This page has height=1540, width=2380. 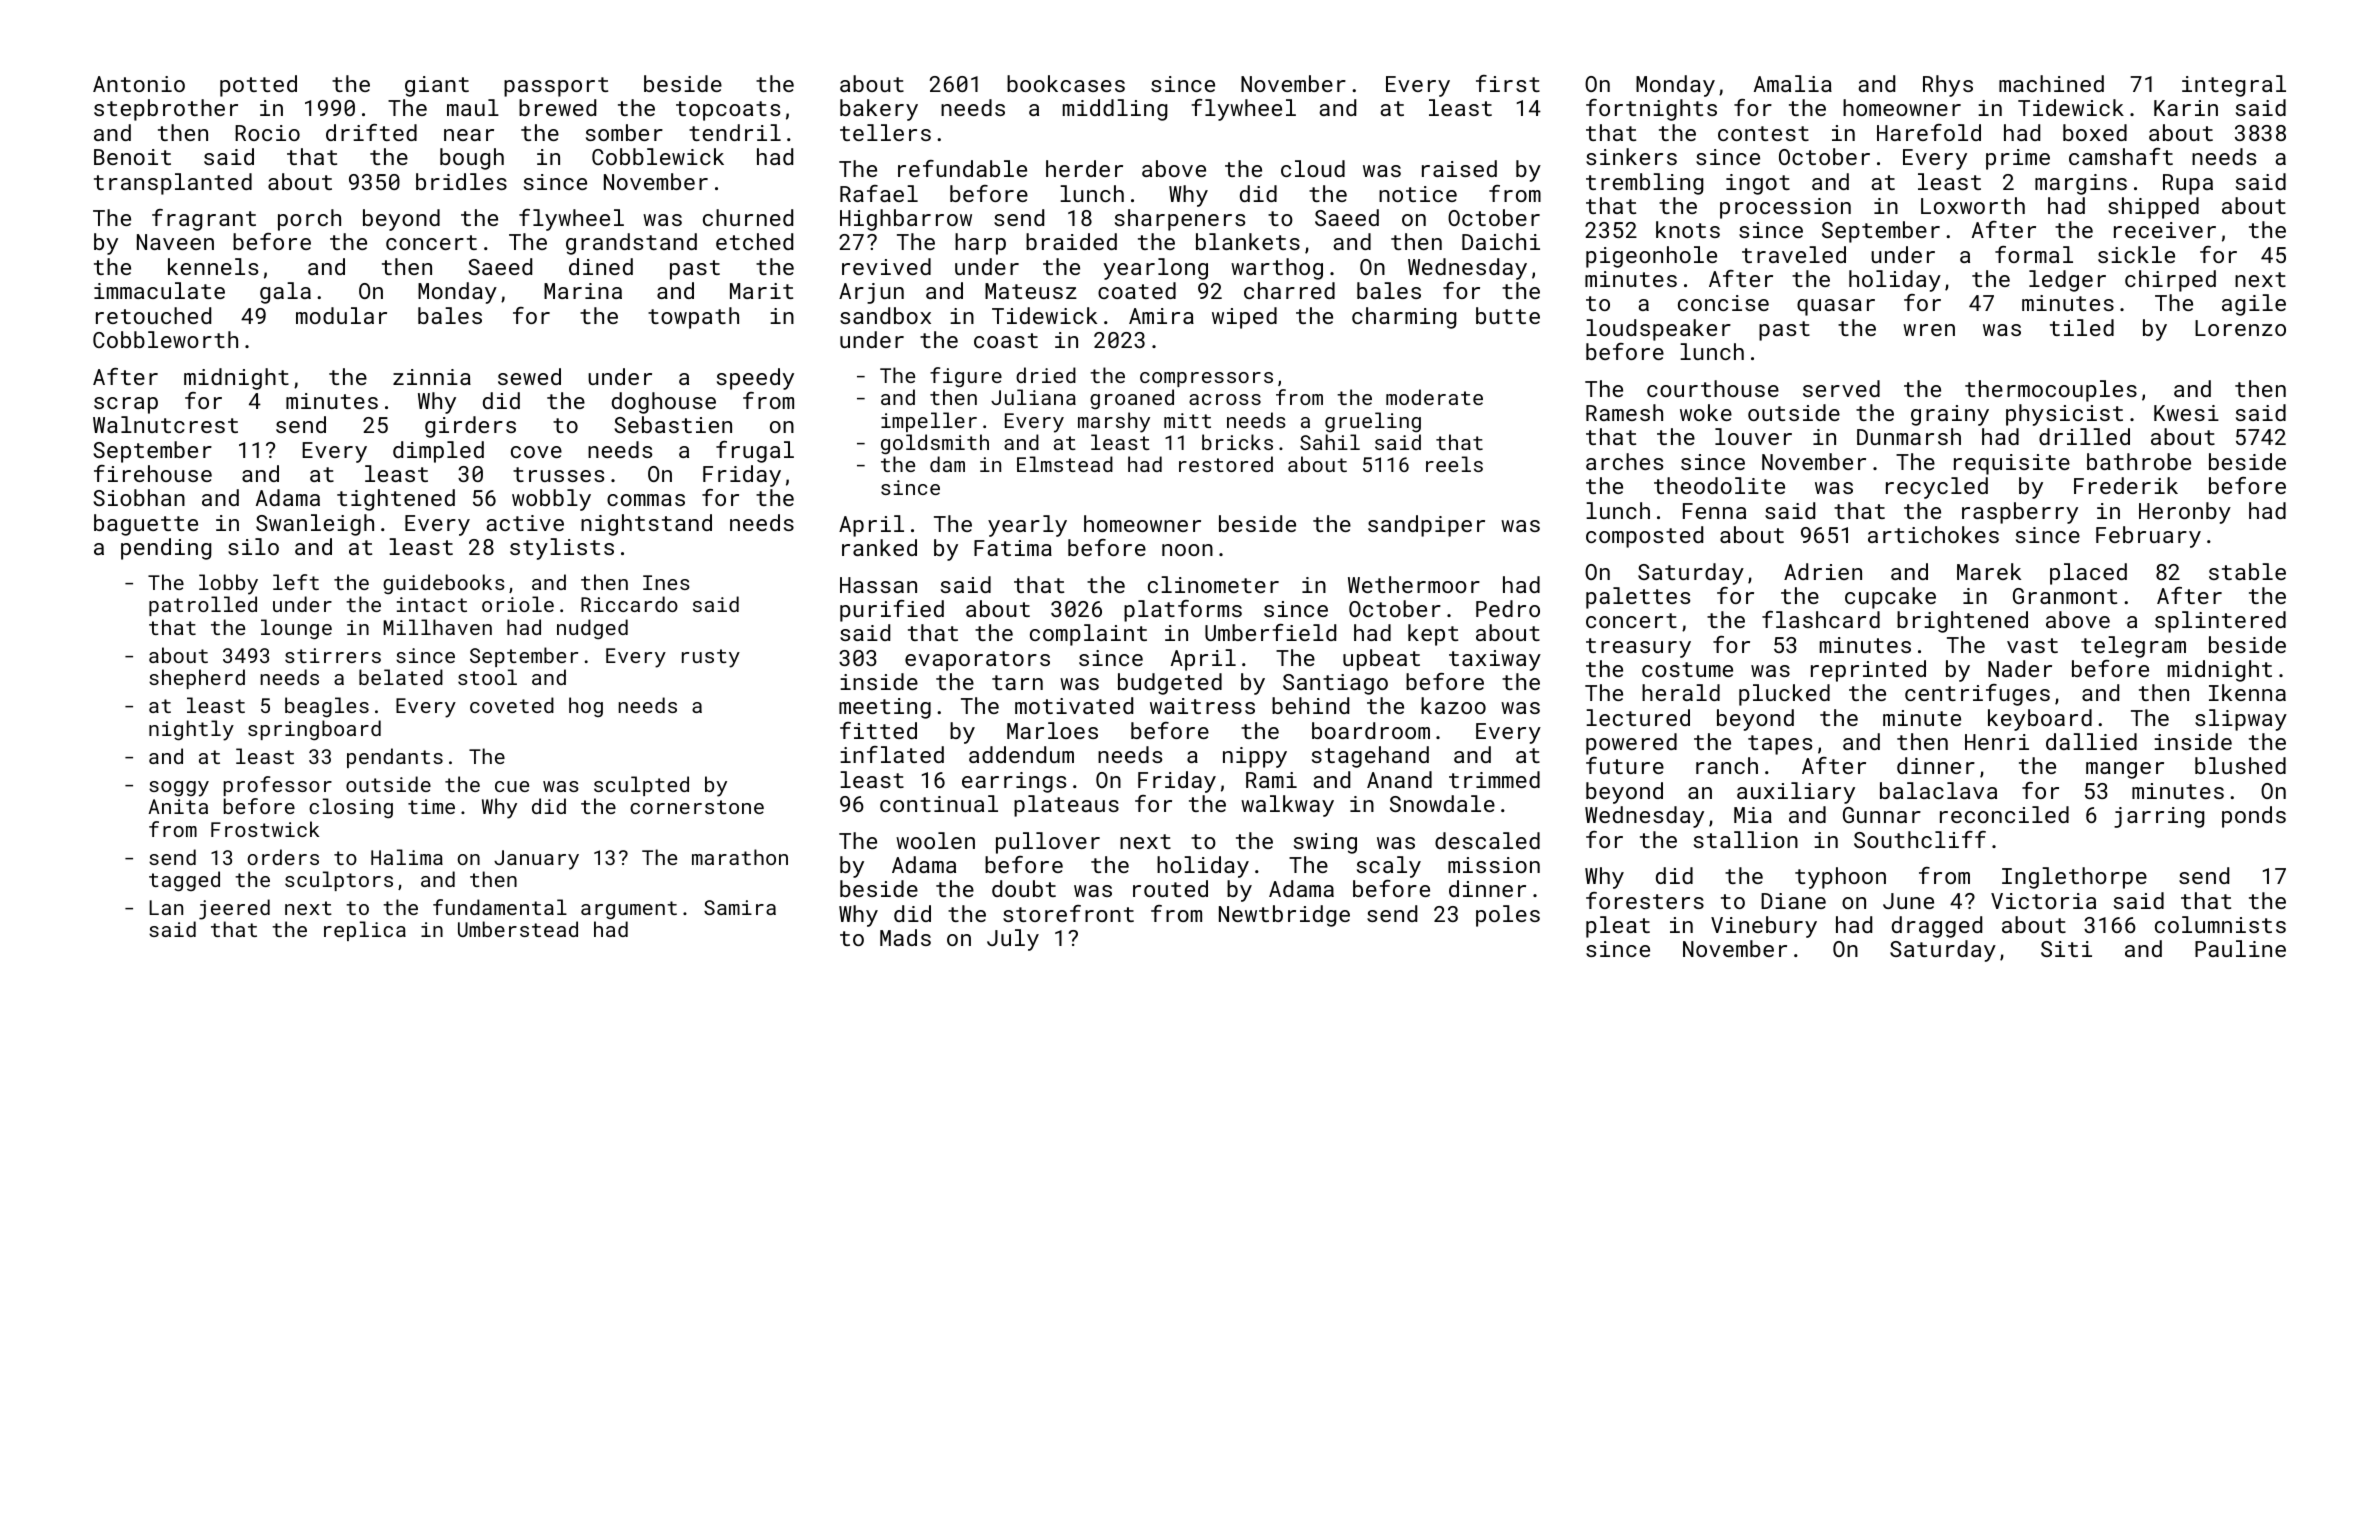 What do you see at coordinates (1823, 571) in the page?
I see `Adrien` at bounding box center [1823, 571].
